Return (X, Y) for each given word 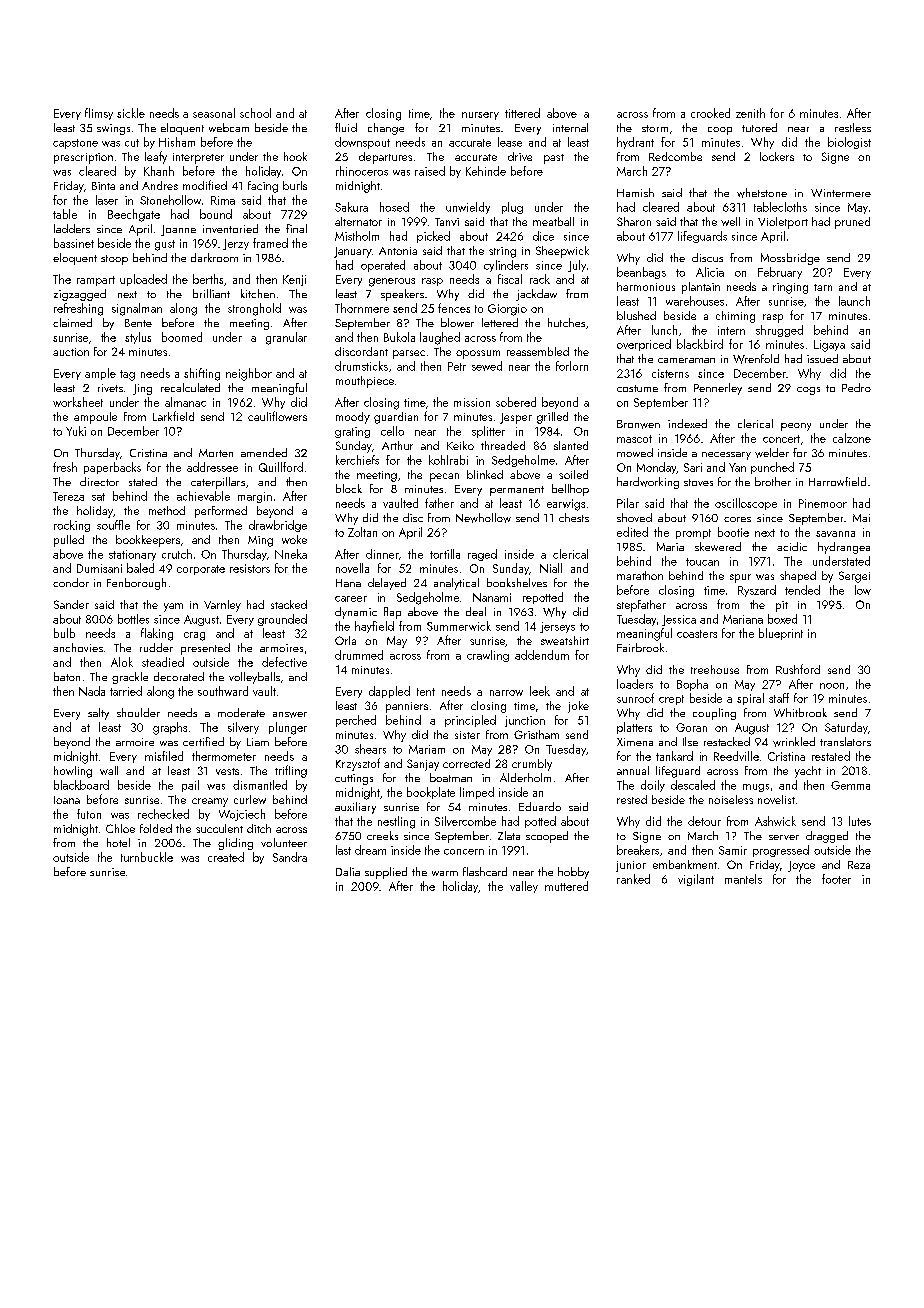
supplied (386, 873)
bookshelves (517, 582)
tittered (522, 113)
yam (173, 607)
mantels (743, 879)
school (255, 113)
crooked (710, 113)
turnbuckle (147, 857)
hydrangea (844, 548)
